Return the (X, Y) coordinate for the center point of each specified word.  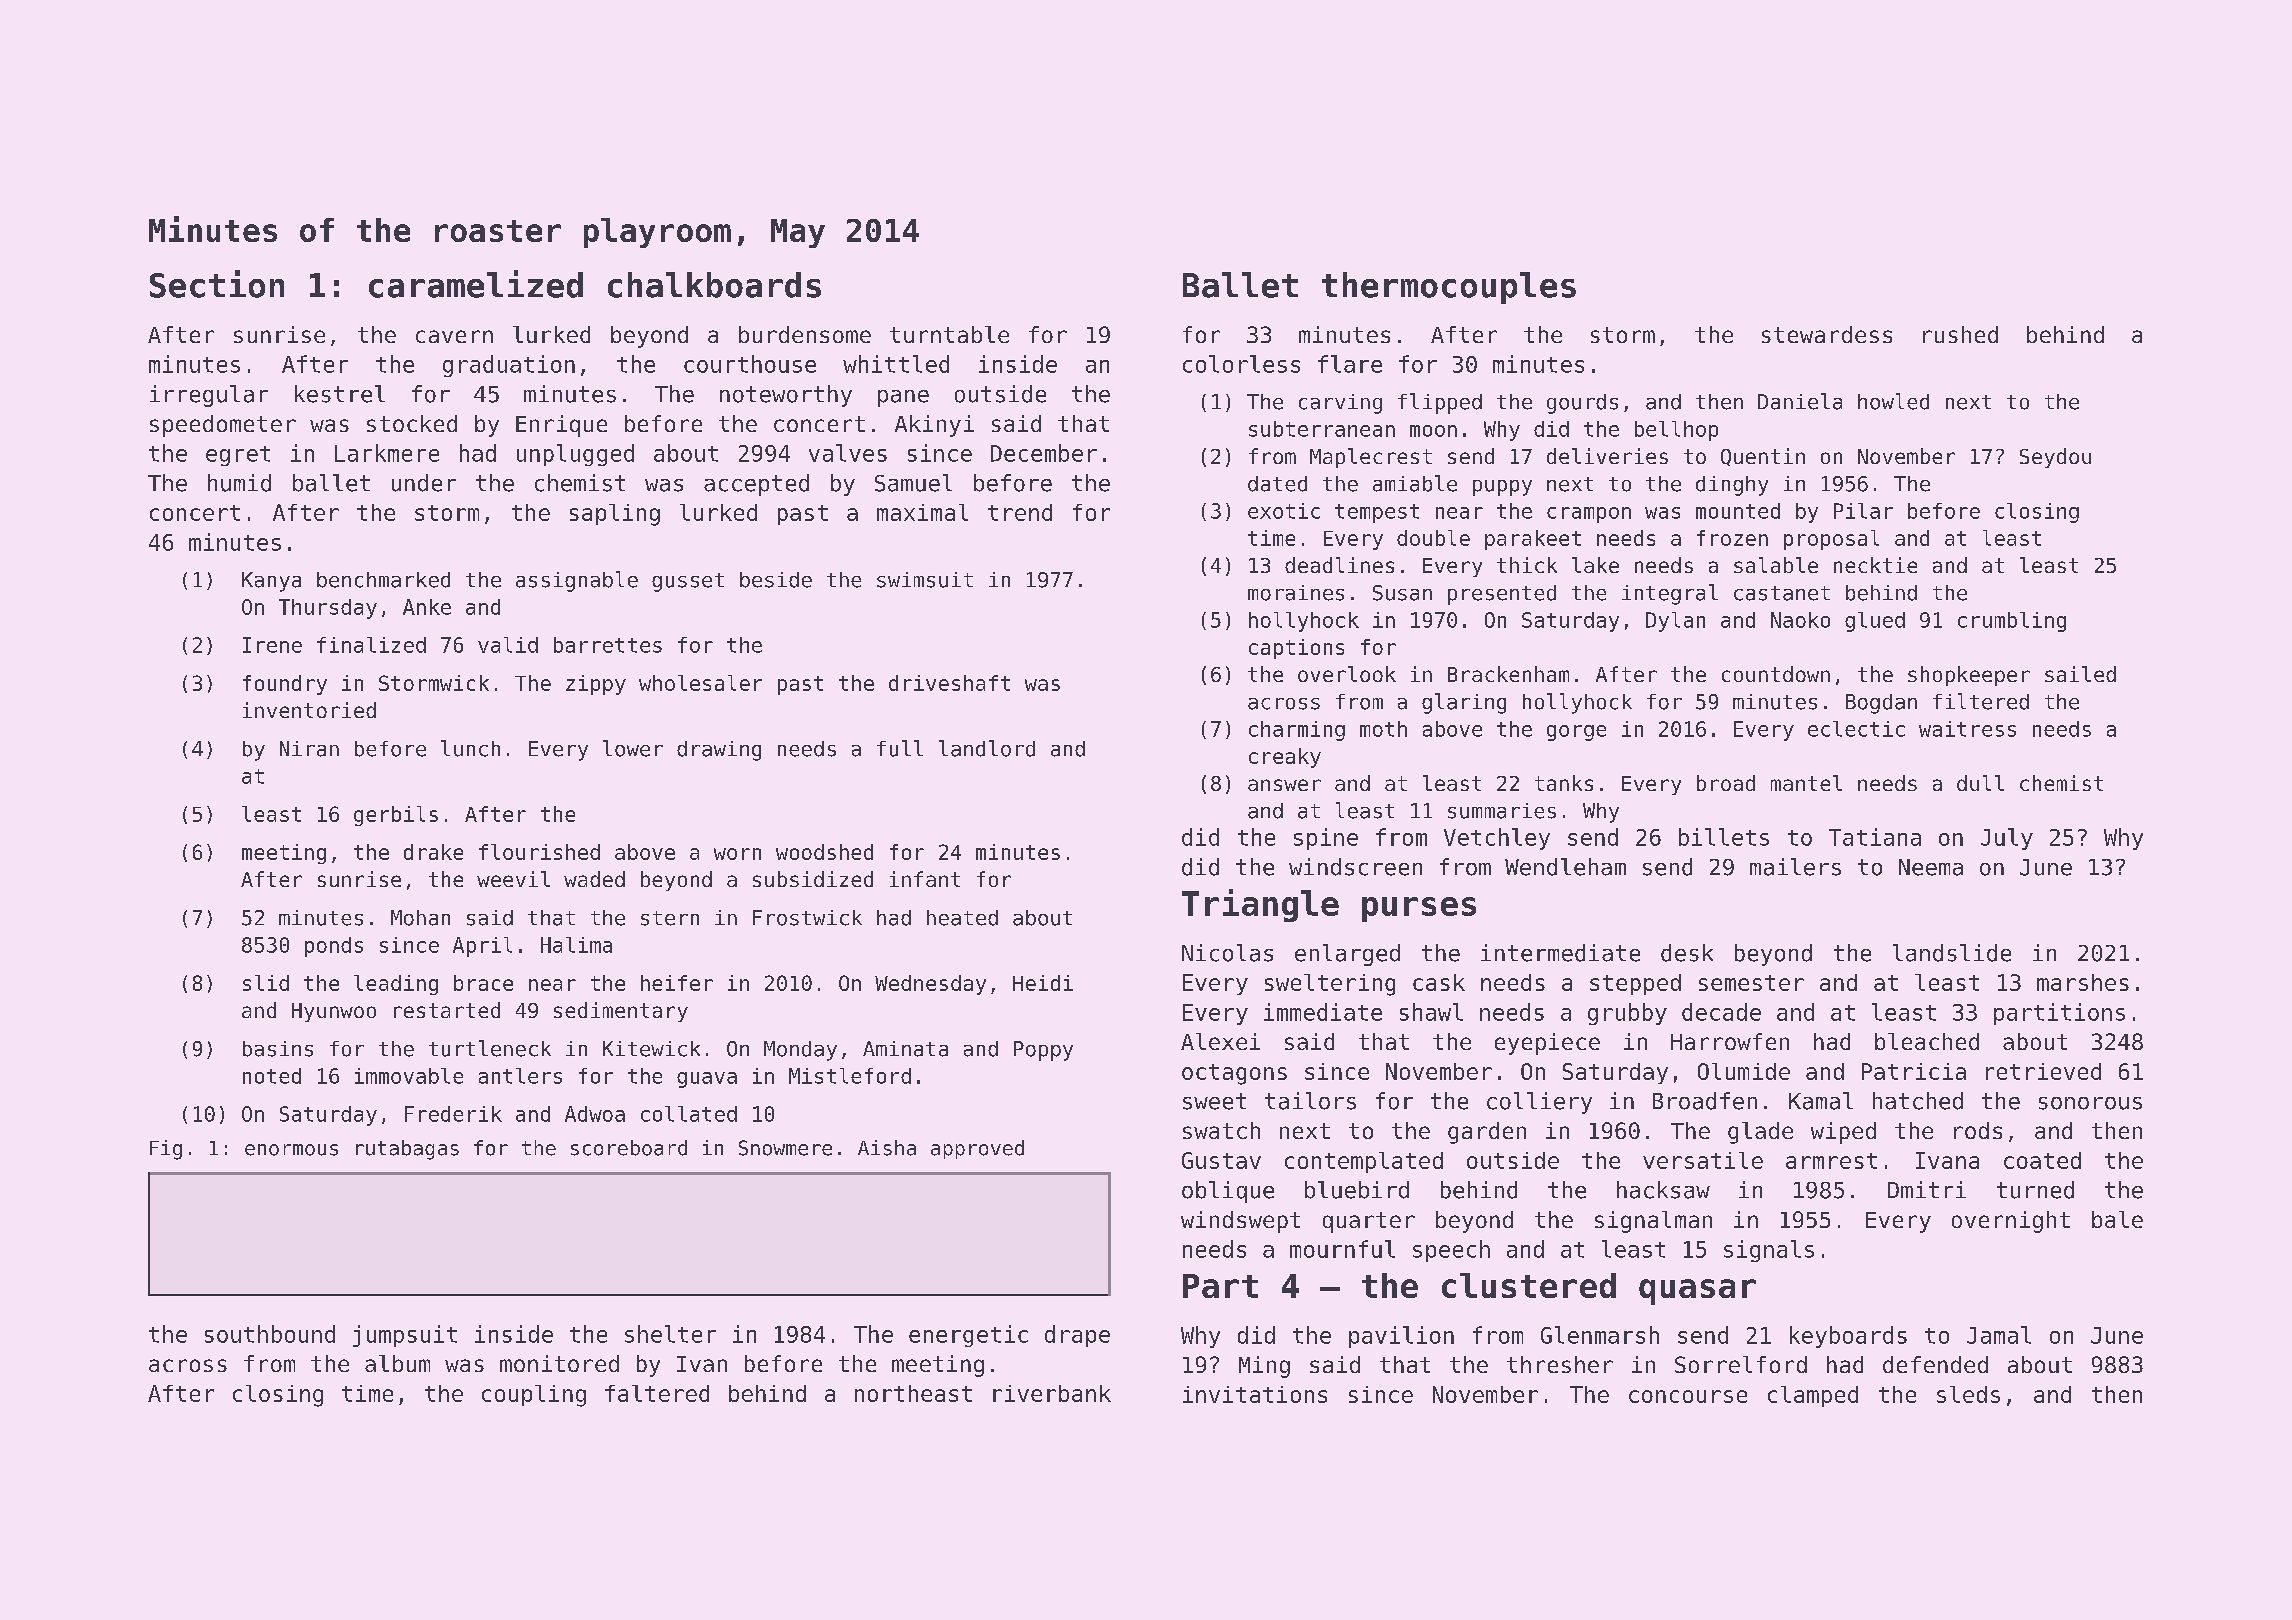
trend (1020, 512)
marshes (2083, 982)
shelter (670, 1334)
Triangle (1260, 905)
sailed (2080, 674)
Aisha (887, 1148)
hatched (1918, 1101)
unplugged (575, 455)
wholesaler (700, 683)
